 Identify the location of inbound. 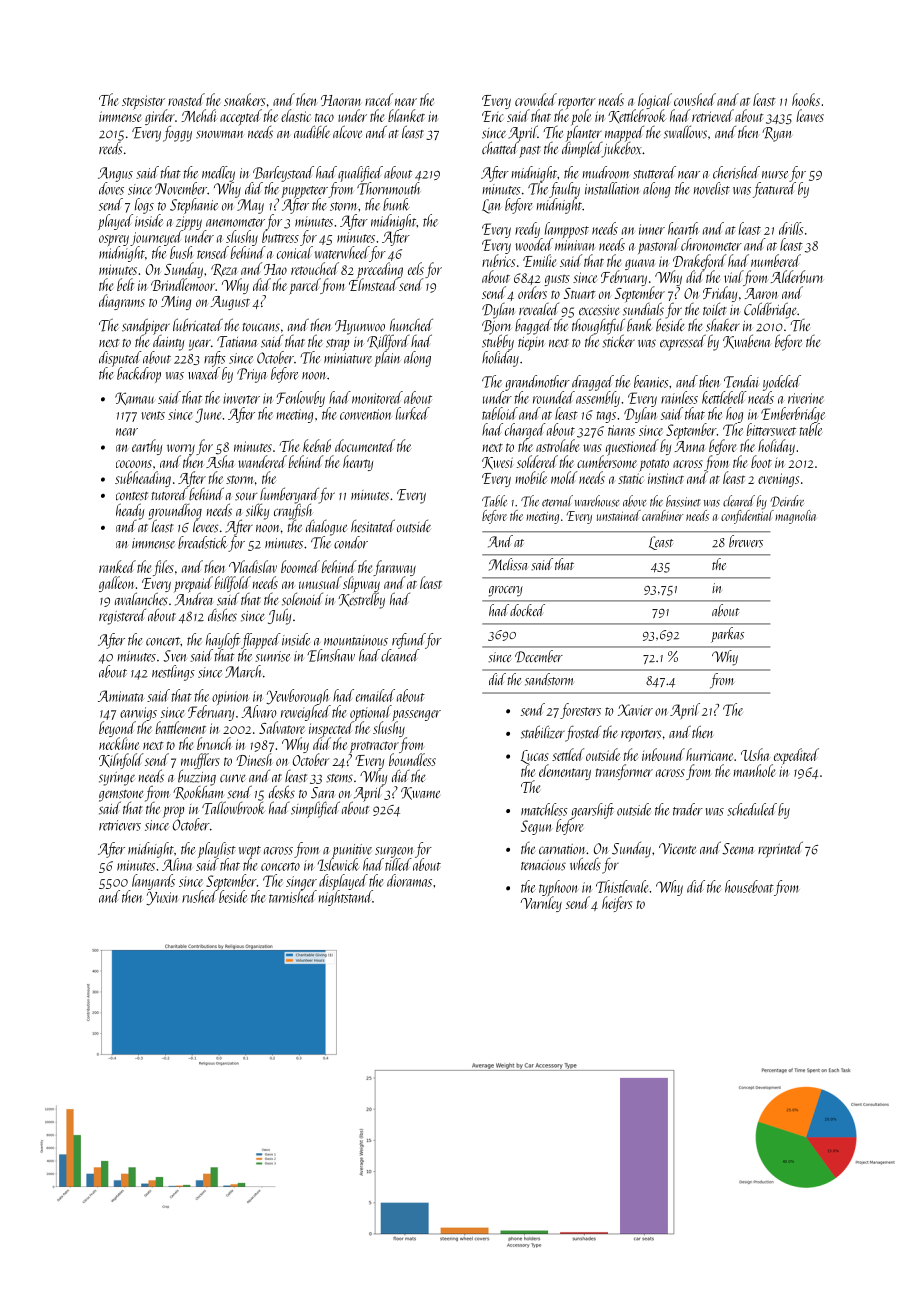
(663, 754).
